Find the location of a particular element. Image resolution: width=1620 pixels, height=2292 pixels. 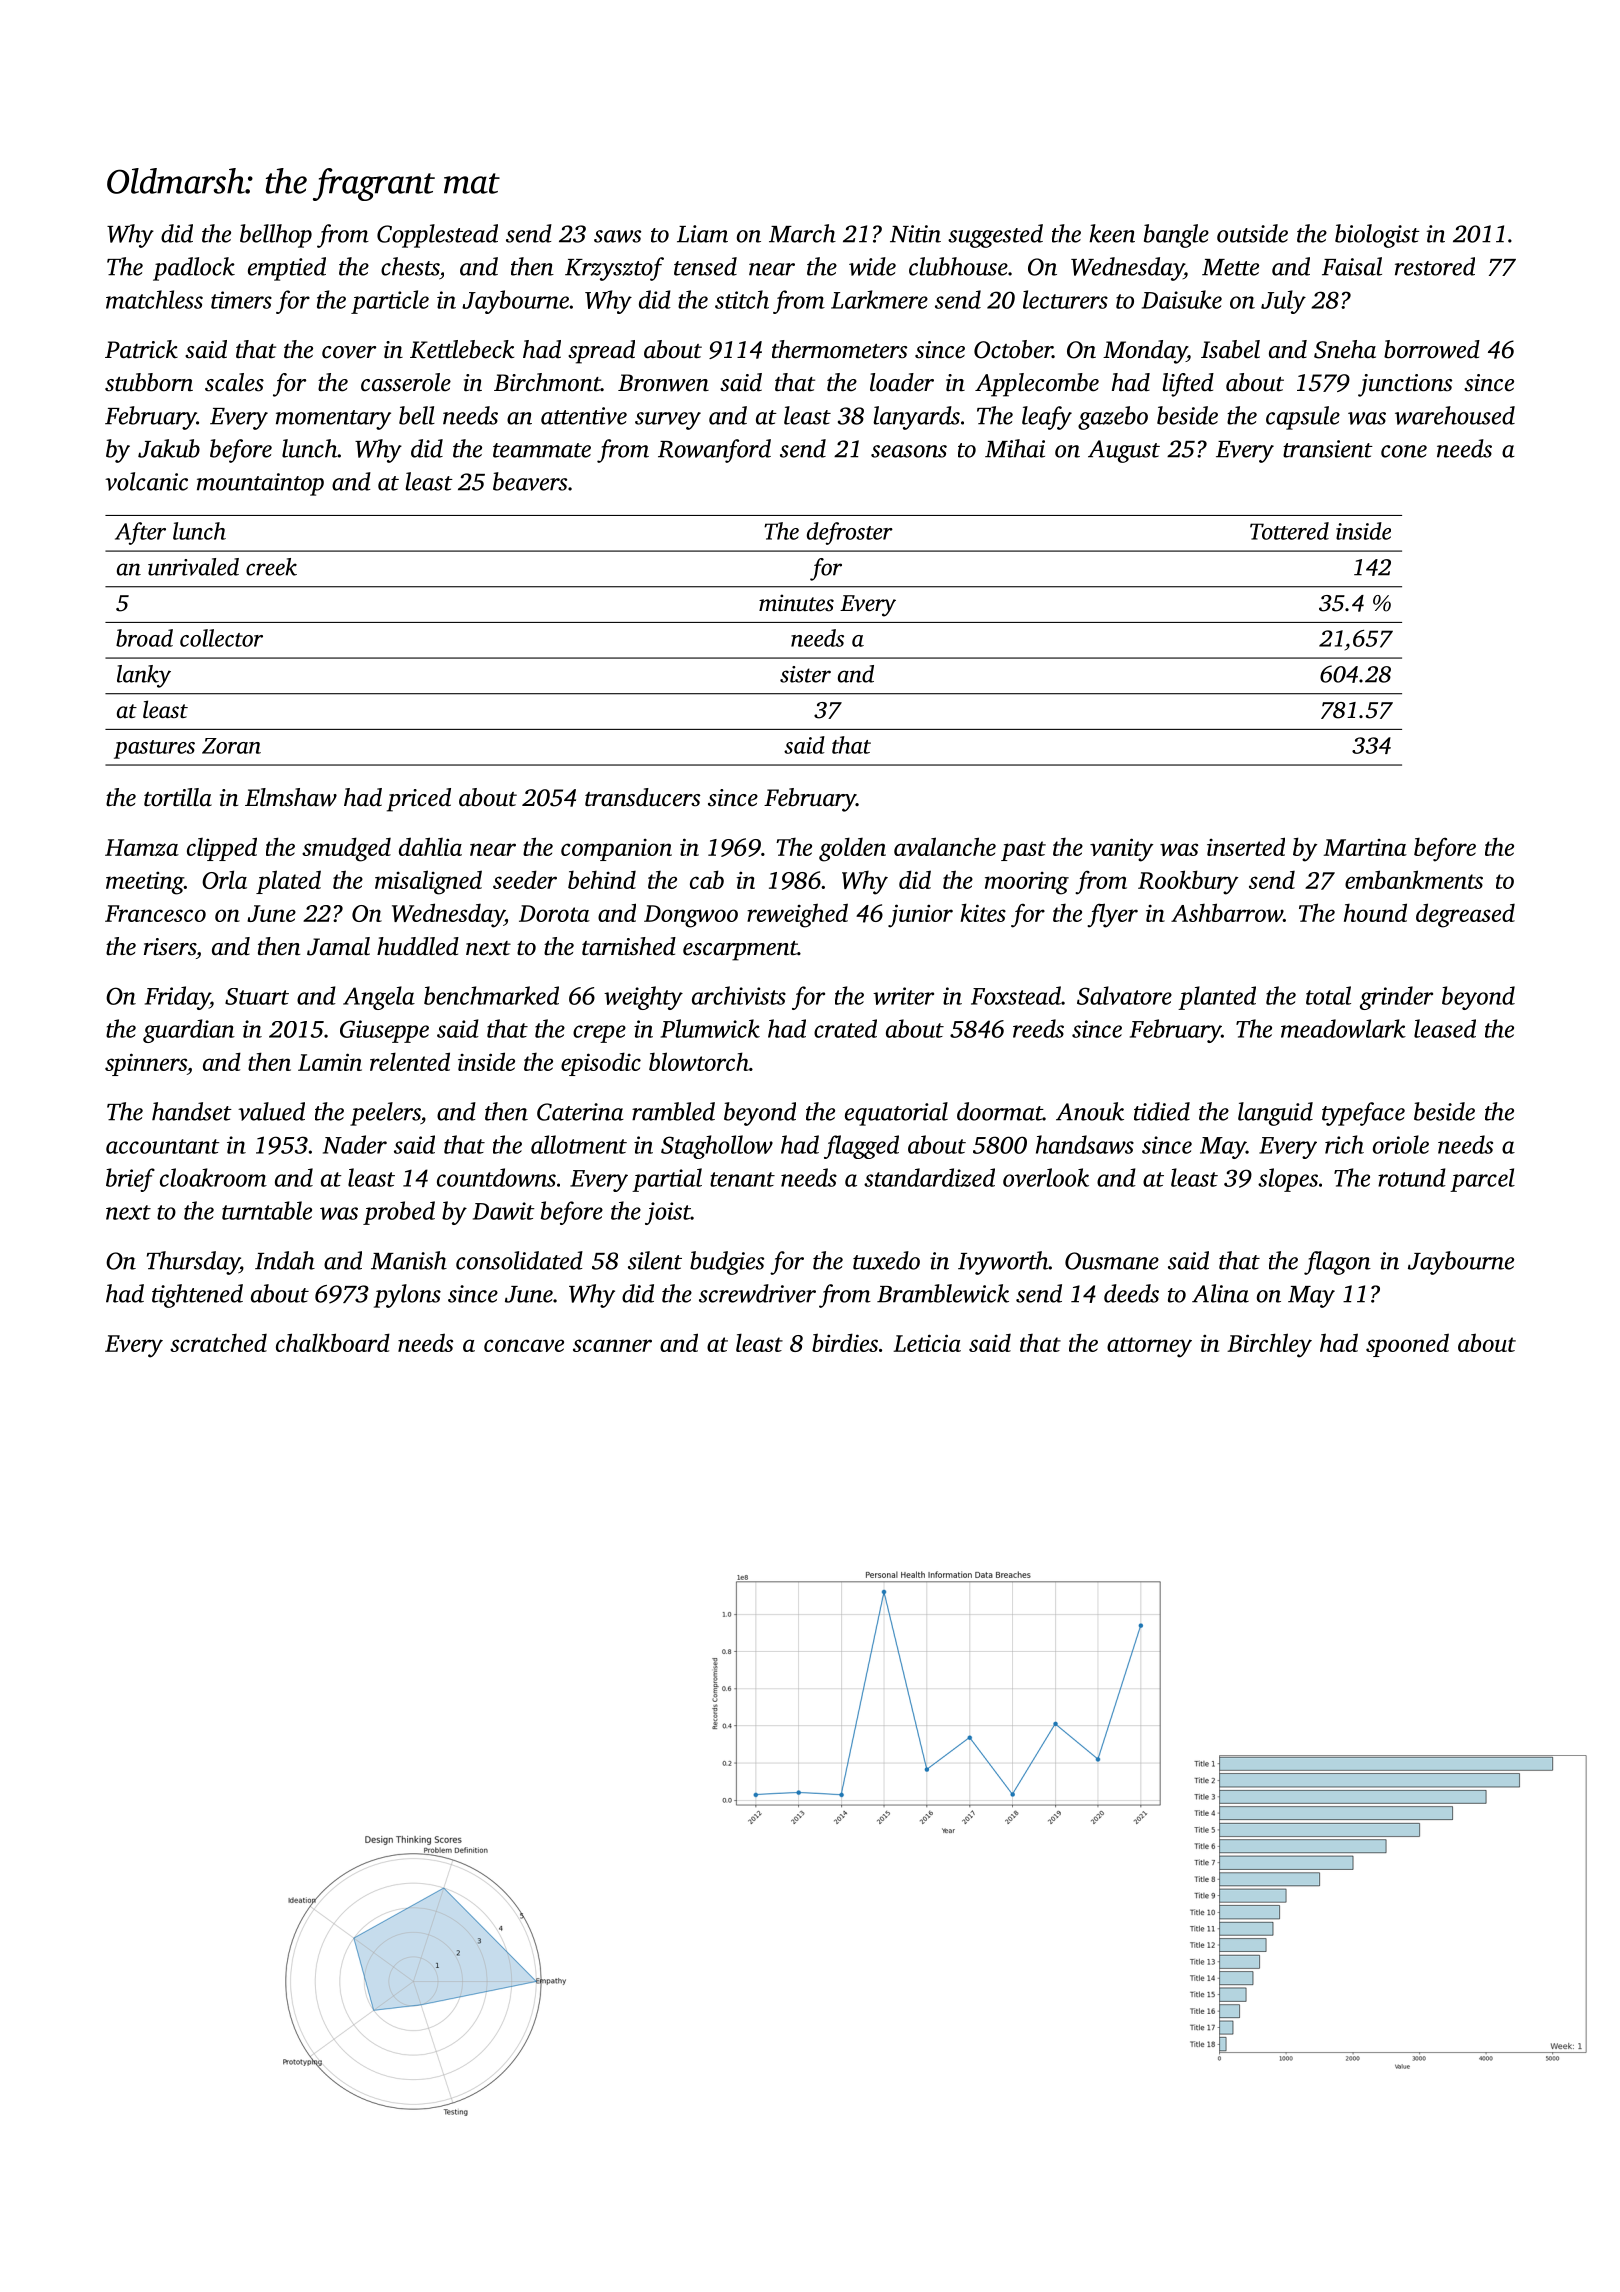

spread is located at coordinates (601, 352).
